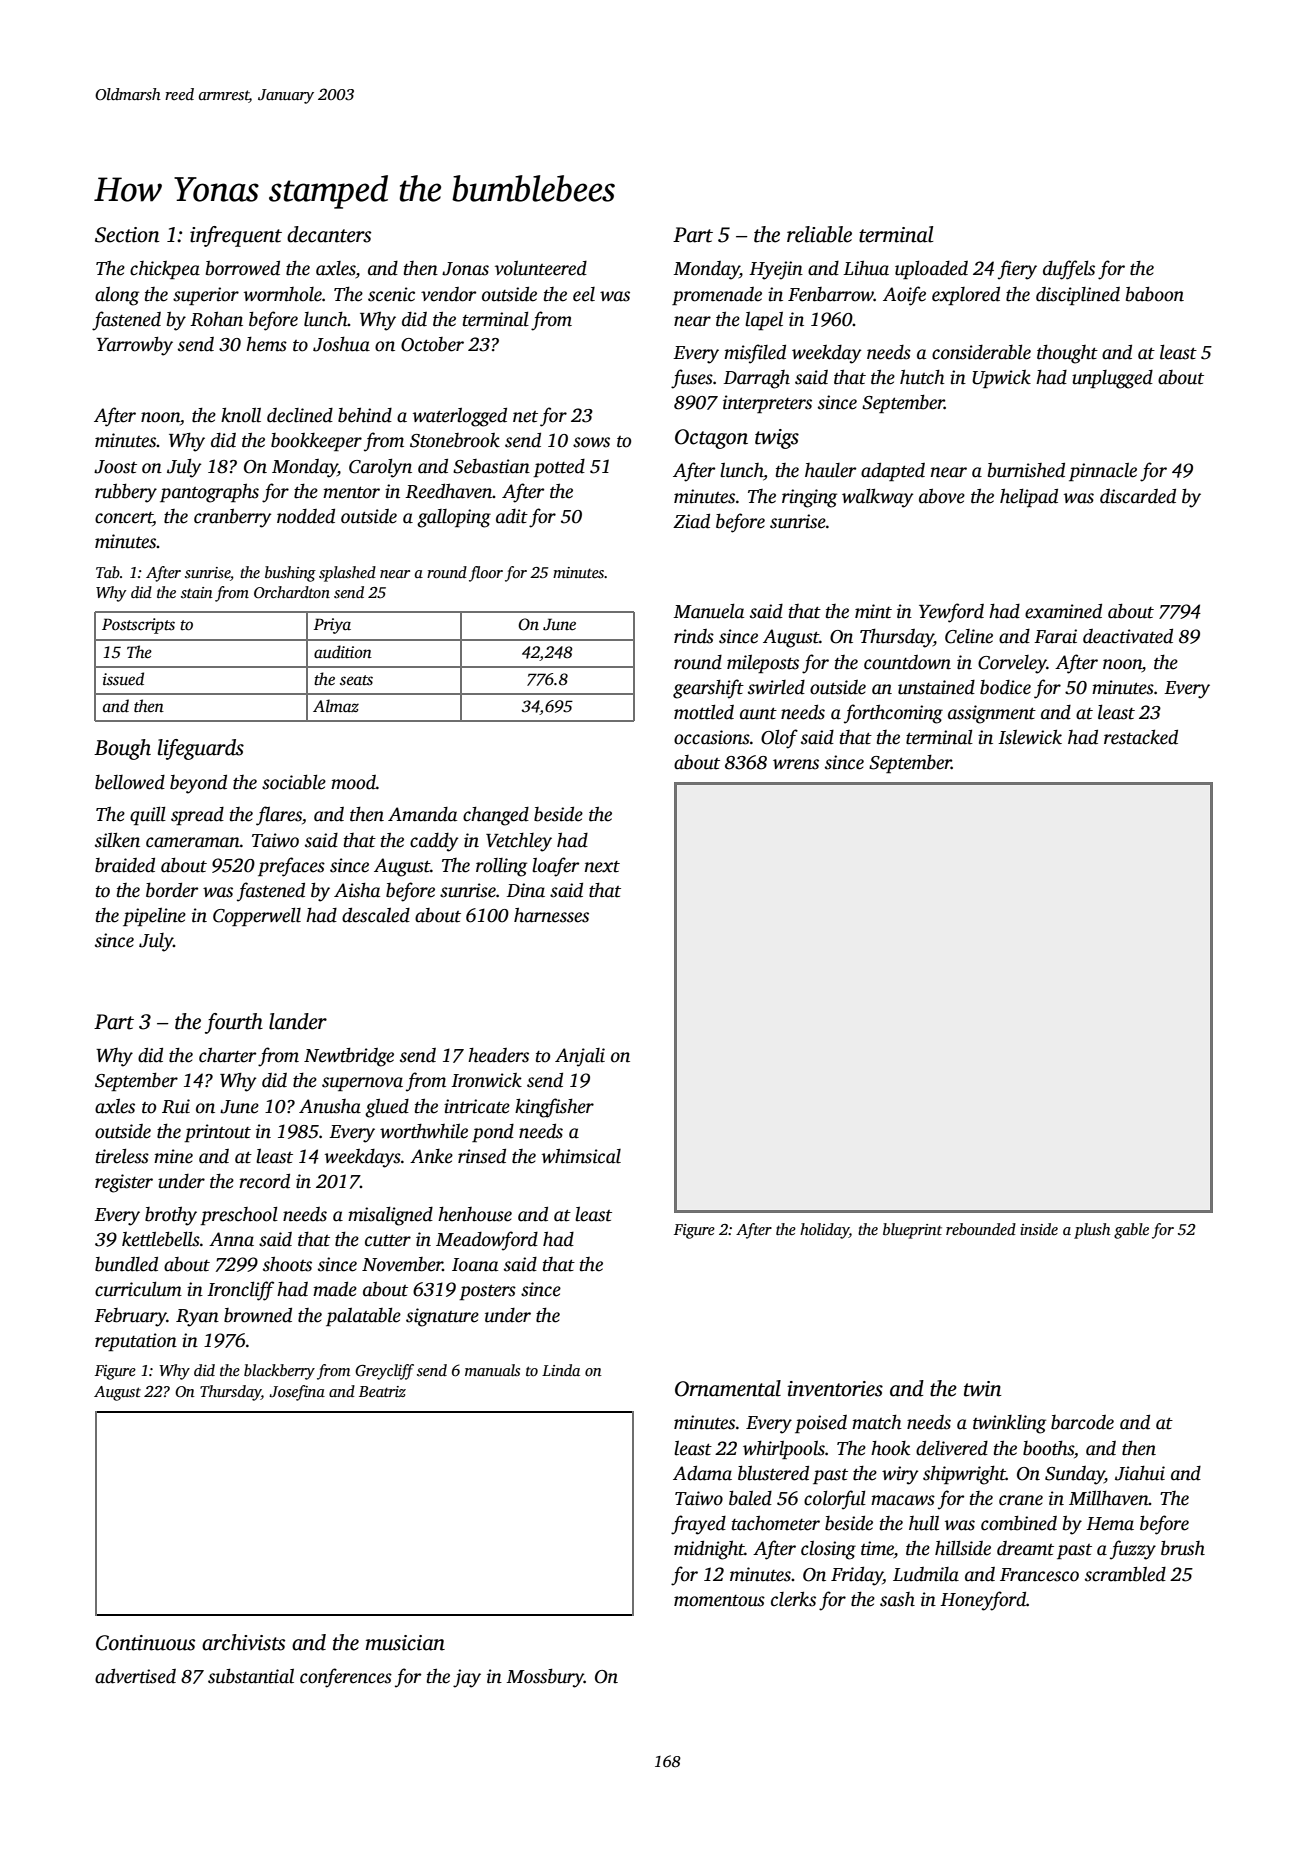 This screenshot has height=1850, width=1308. I want to click on volunteered, so click(541, 268).
